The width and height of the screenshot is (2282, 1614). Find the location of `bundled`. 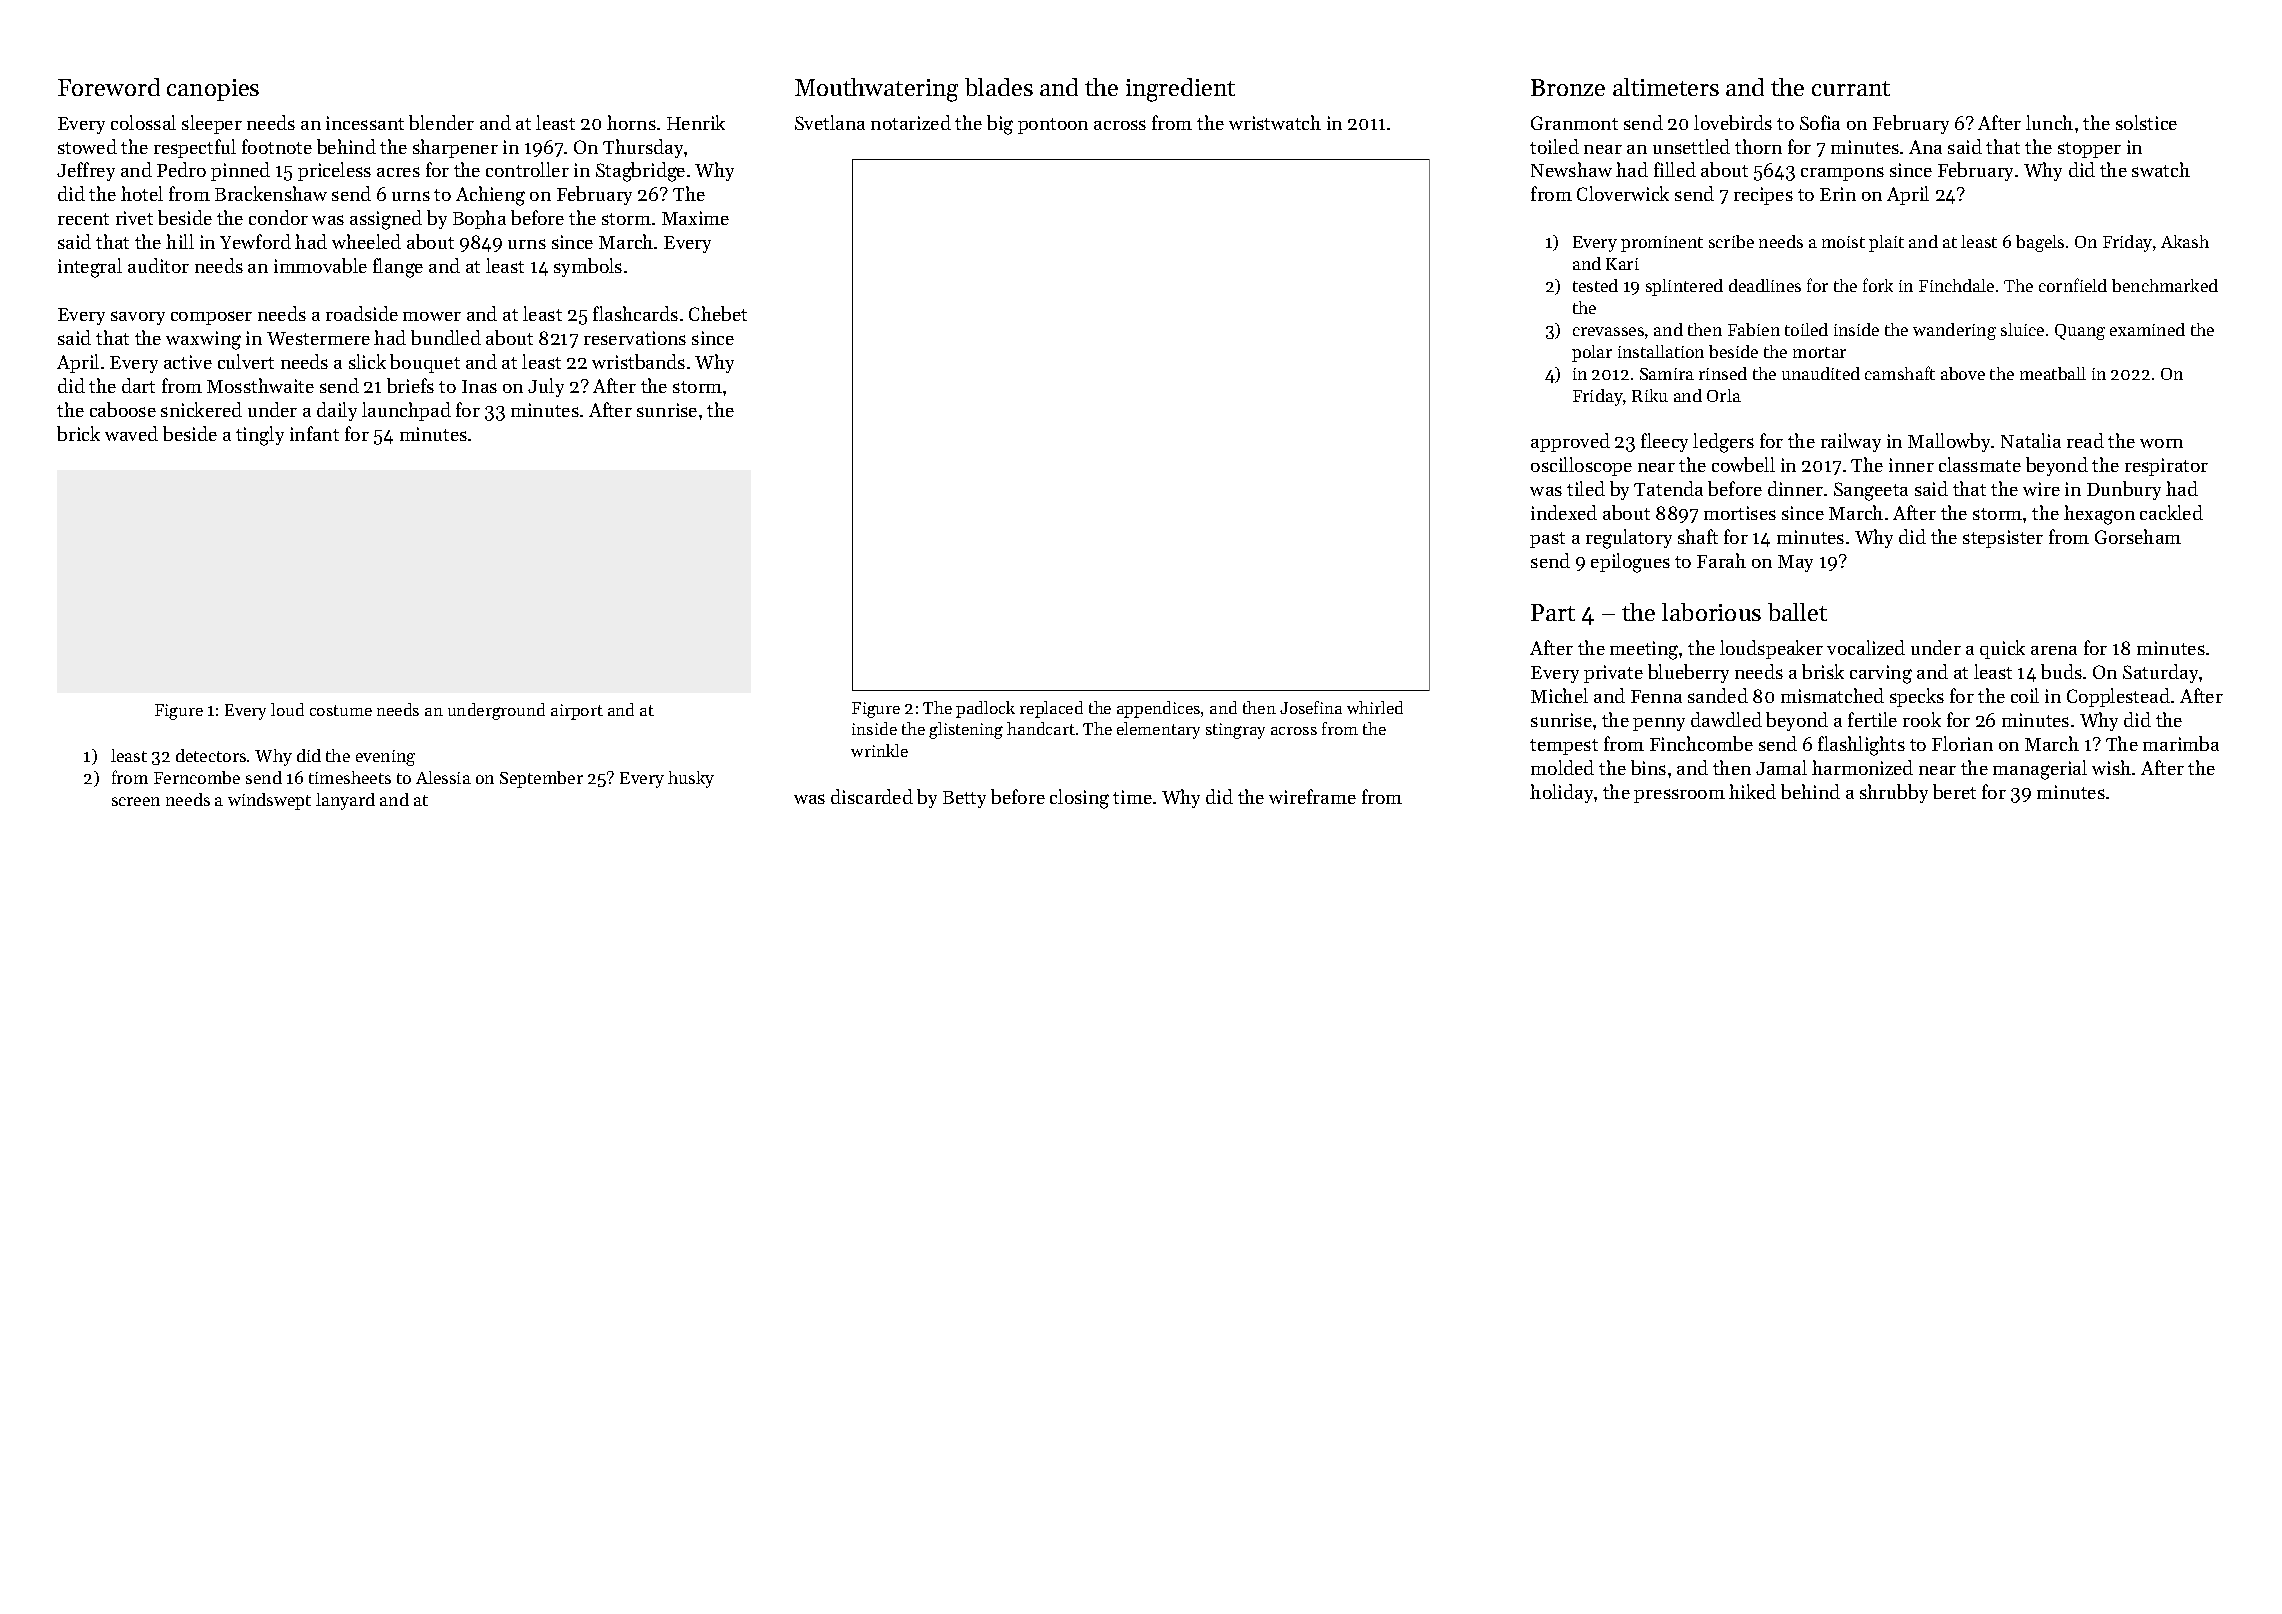

bundled is located at coordinates (446, 337).
